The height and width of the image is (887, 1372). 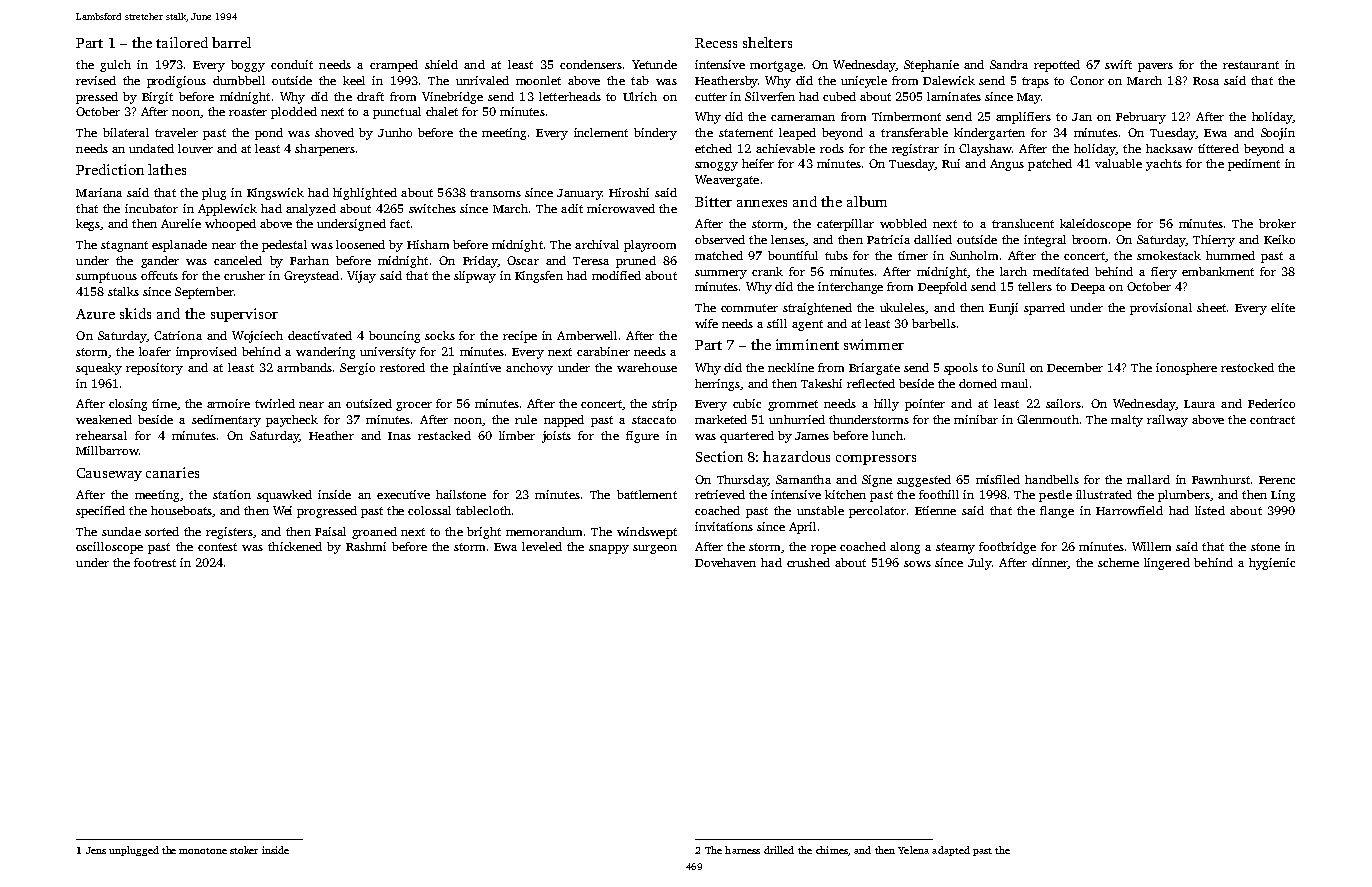 I want to click on Dovehaven, so click(x=725, y=562).
